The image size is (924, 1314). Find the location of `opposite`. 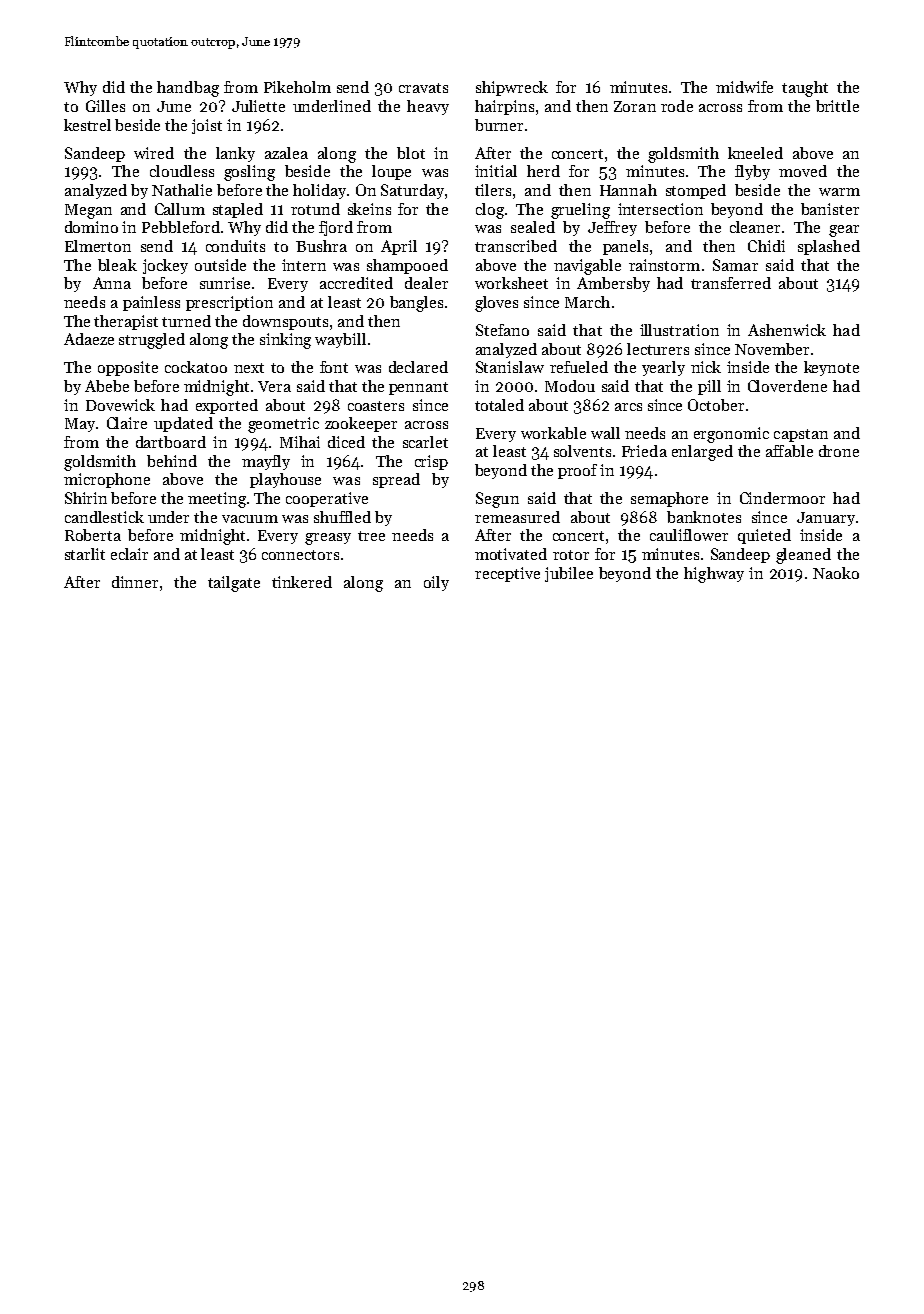

opposite is located at coordinates (128, 368).
